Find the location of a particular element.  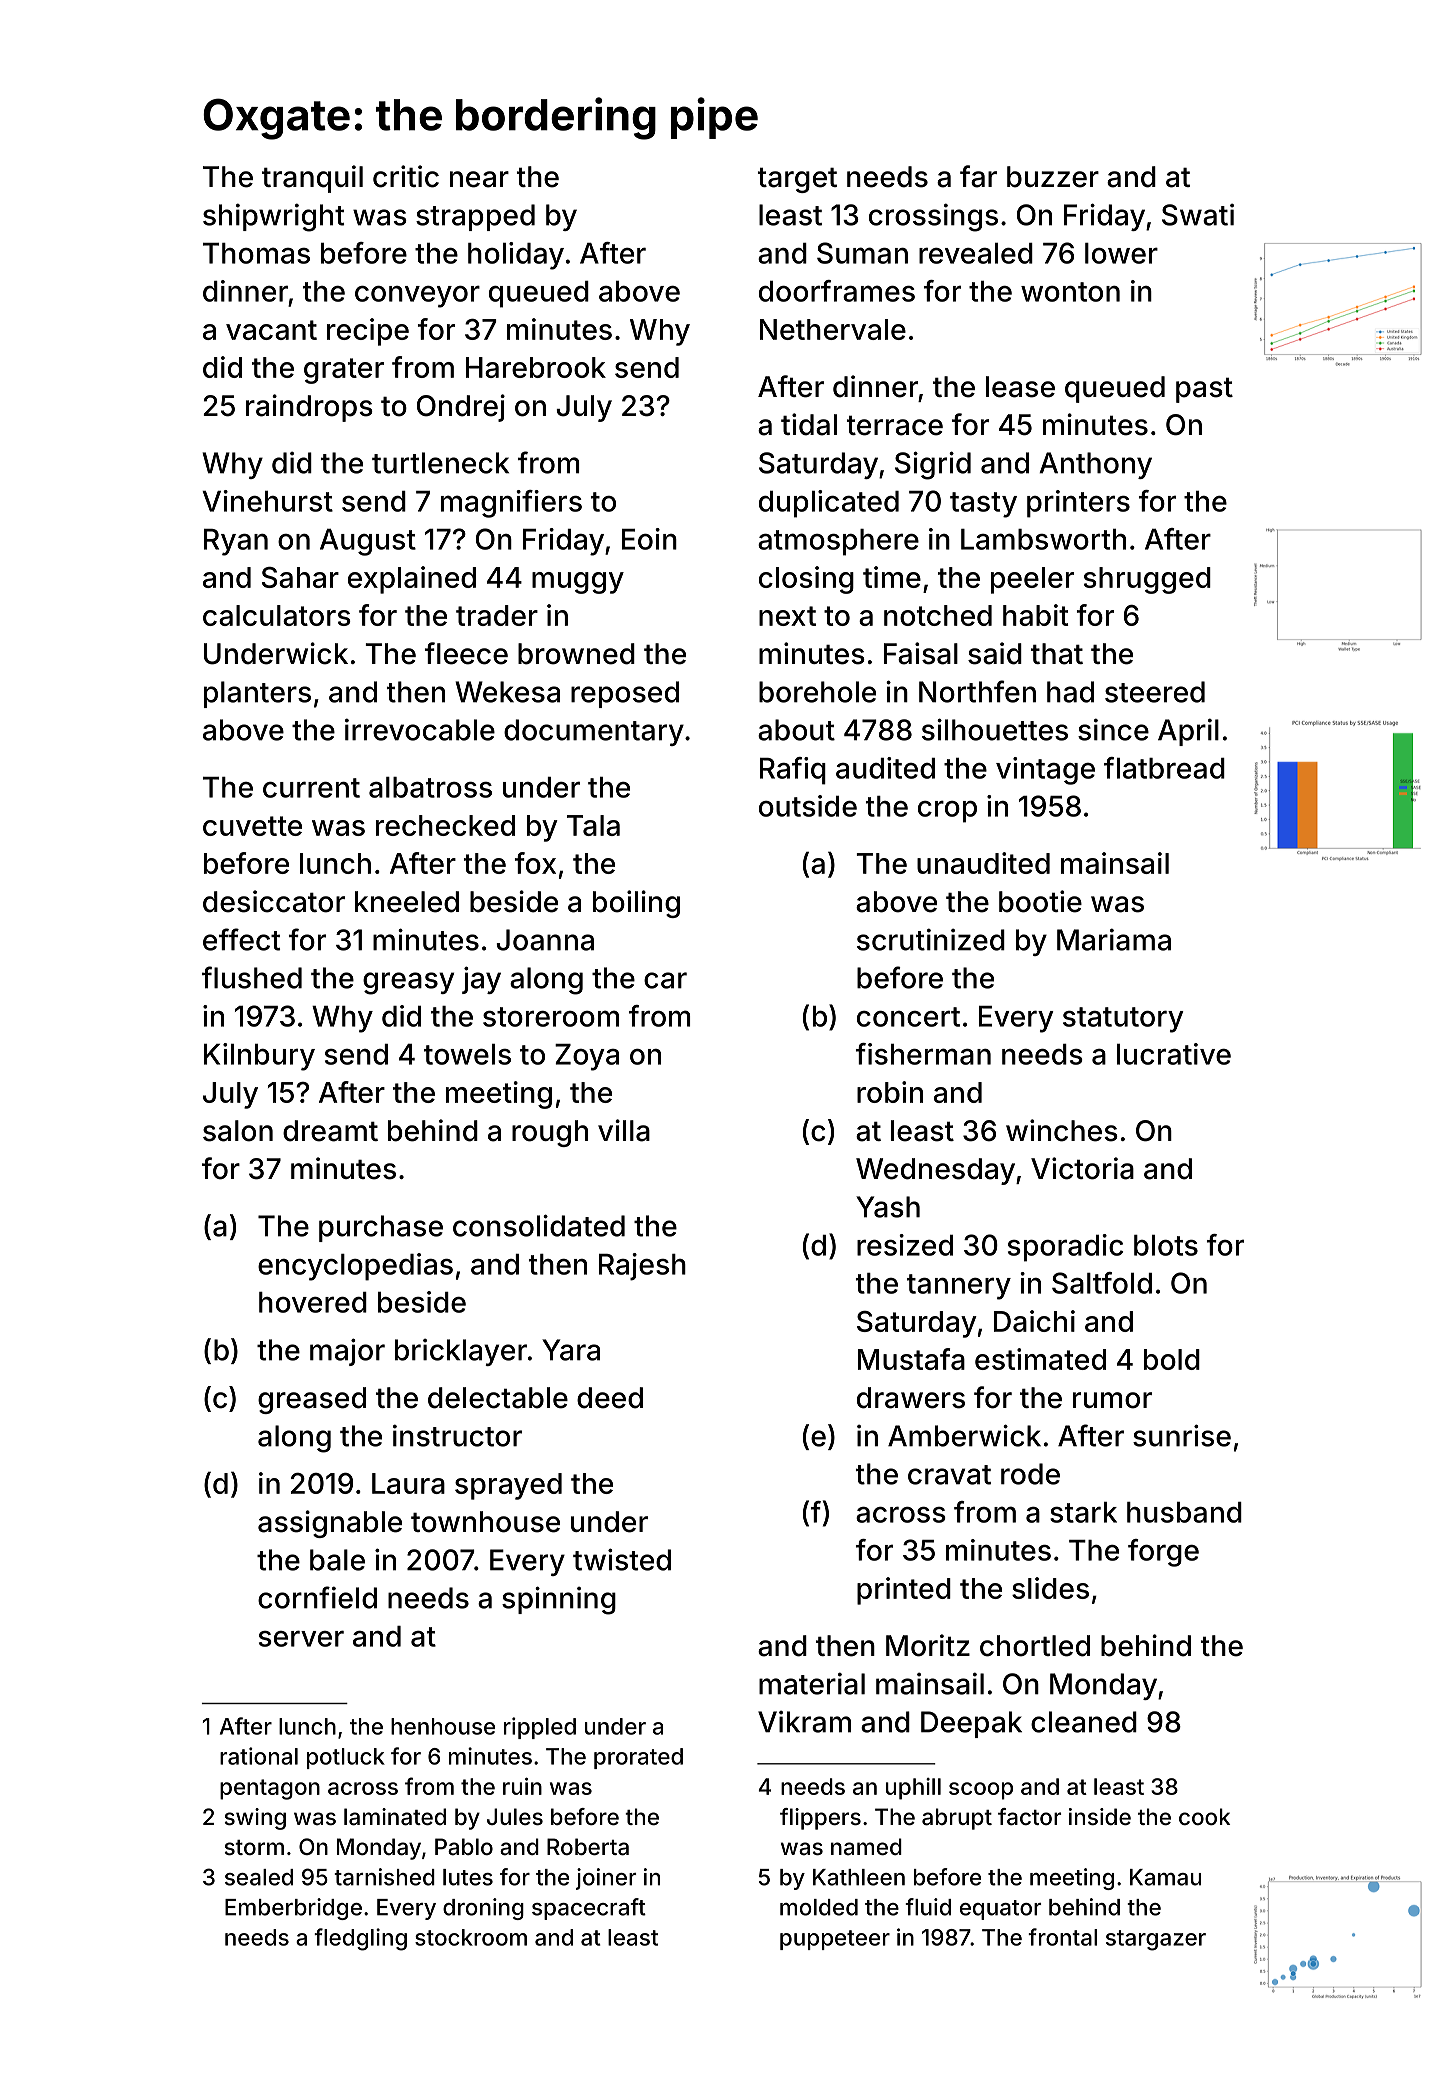

tranquil is located at coordinates (312, 179).
